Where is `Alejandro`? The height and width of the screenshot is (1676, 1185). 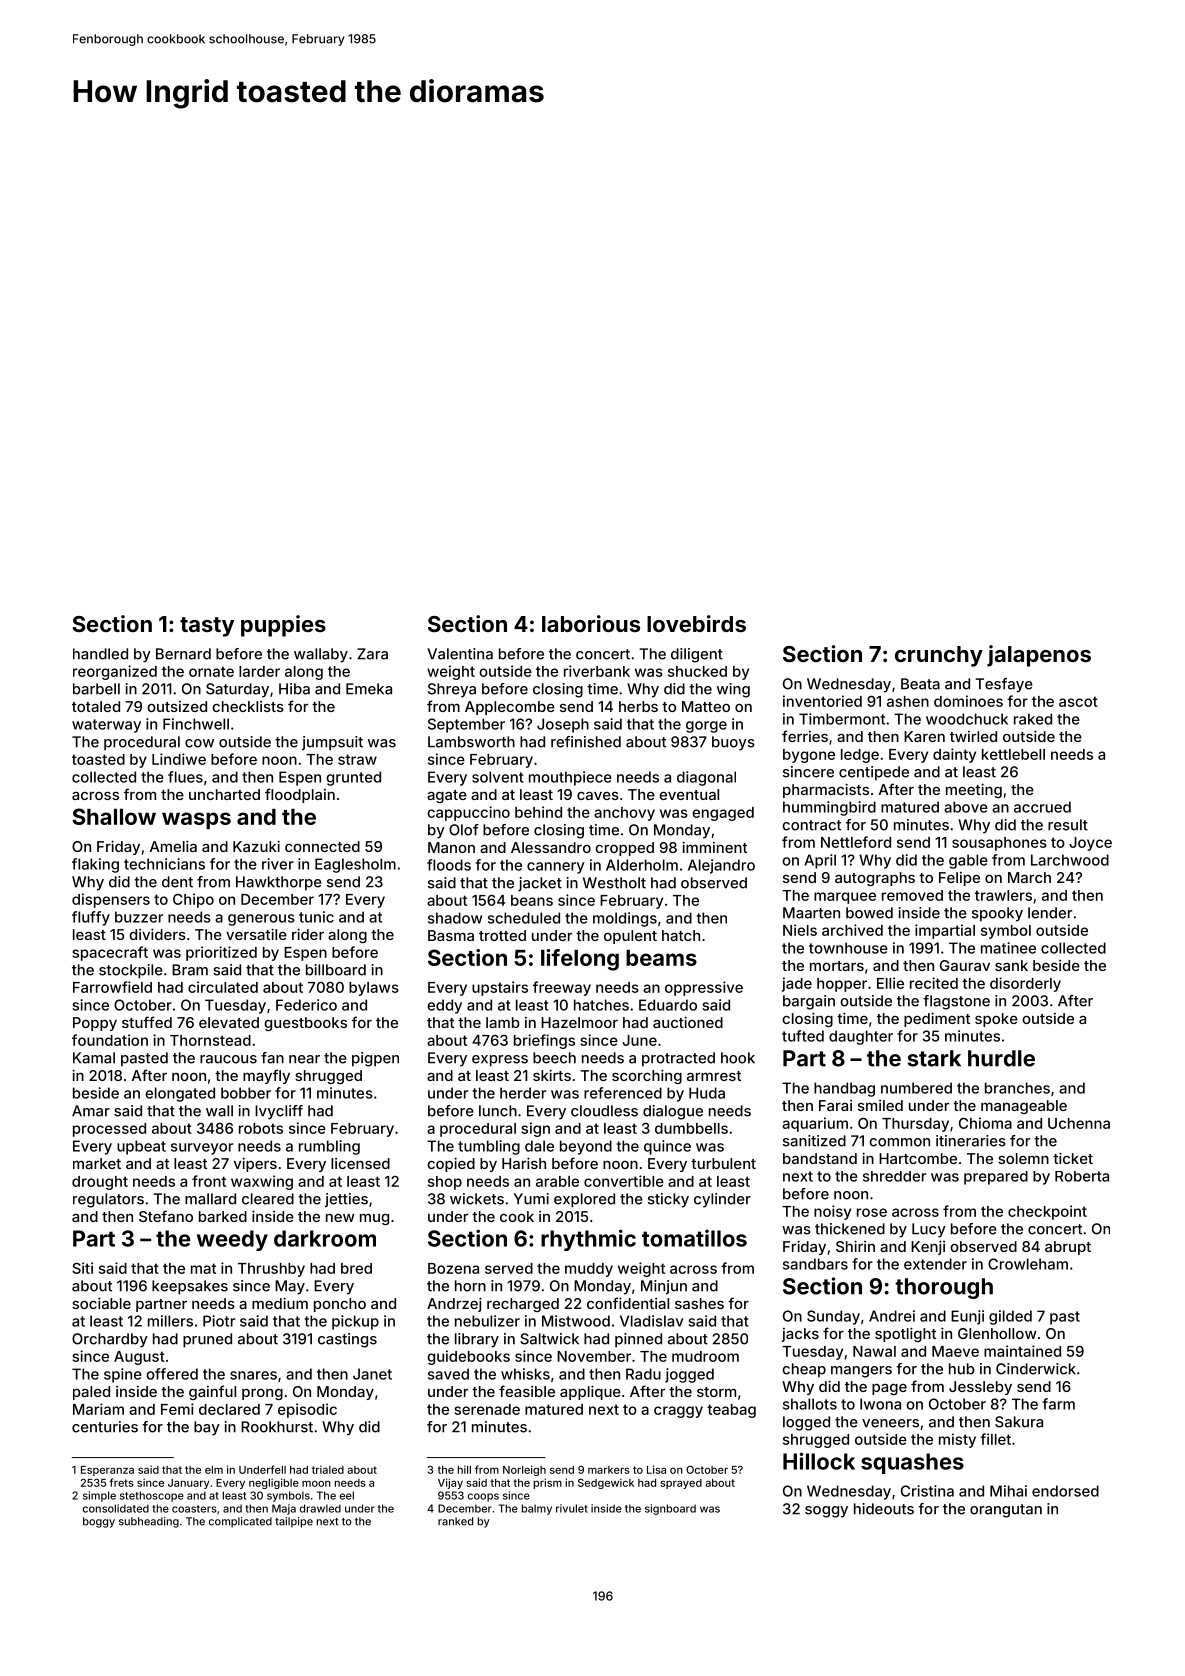
Alejandro is located at coordinates (721, 866).
